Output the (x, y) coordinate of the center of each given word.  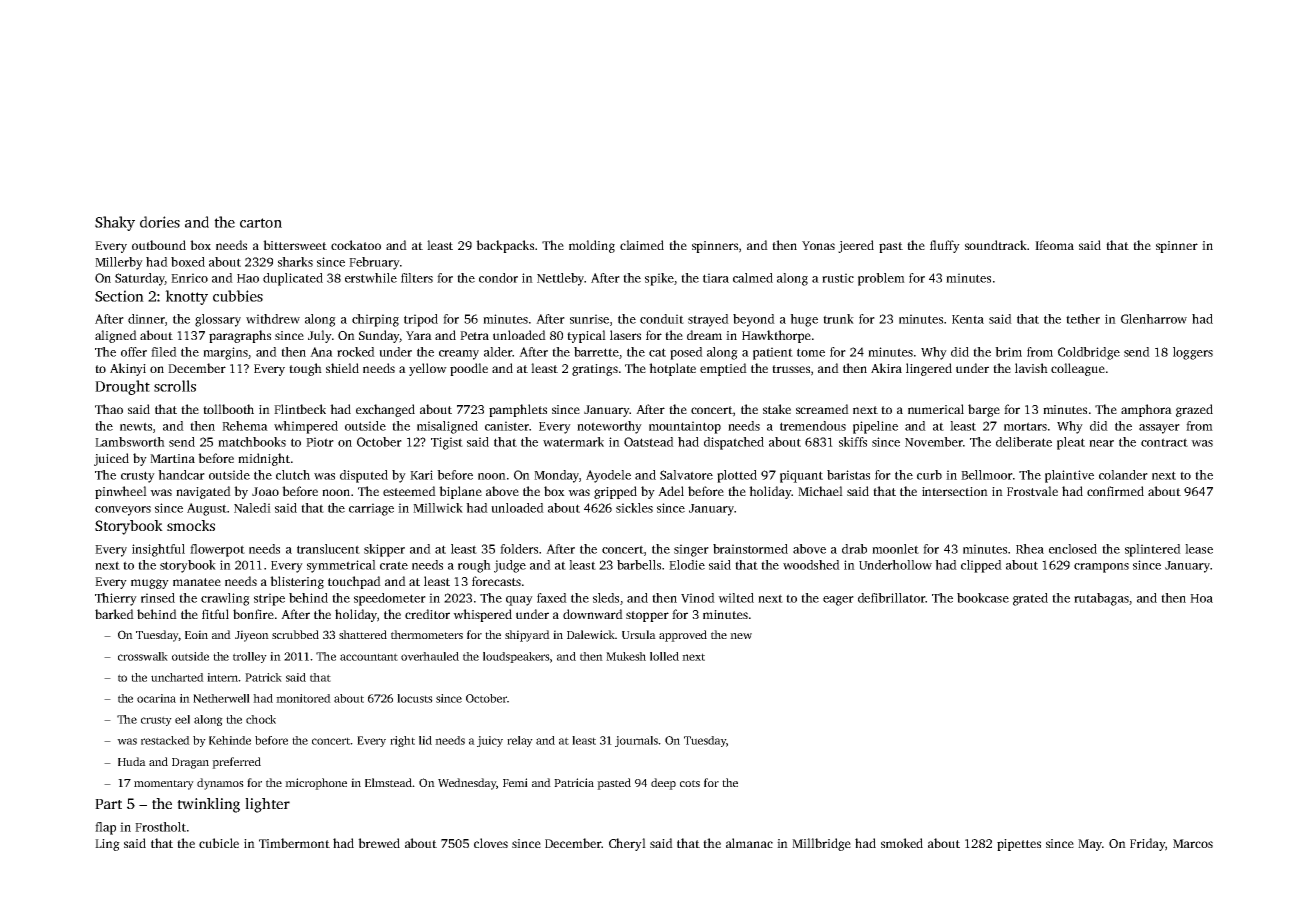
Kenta (968, 319)
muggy (150, 584)
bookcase (983, 598)
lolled (664, 656)
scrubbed (295, 634)
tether (1083, 319)
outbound (159, 245)
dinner (146, 319)
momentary (164, 785)
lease (1199, 549)
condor (498, 278)
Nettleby (560, 279)
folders (519, 549)
